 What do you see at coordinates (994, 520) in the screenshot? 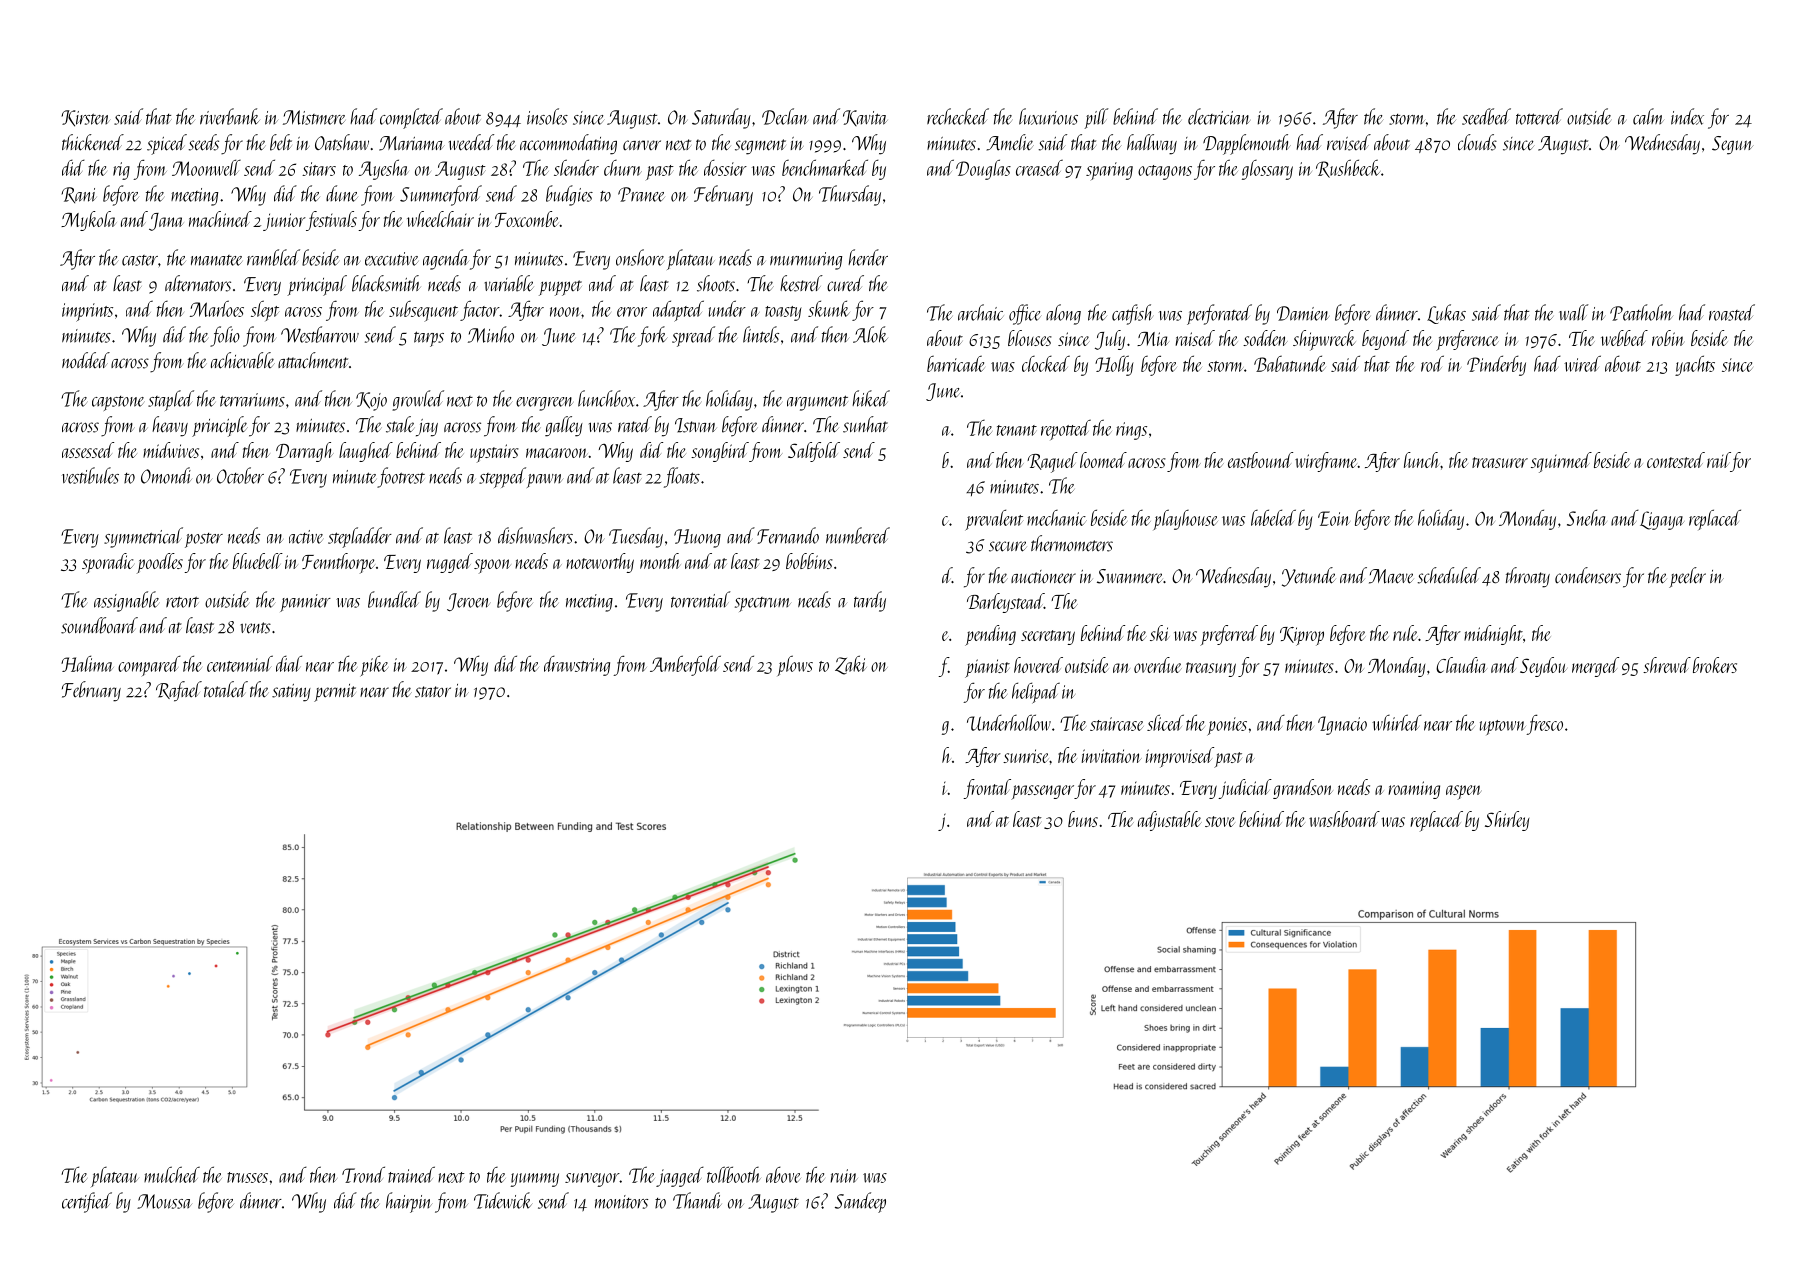
I see `prevalent` at bounding box center [994, 520].
